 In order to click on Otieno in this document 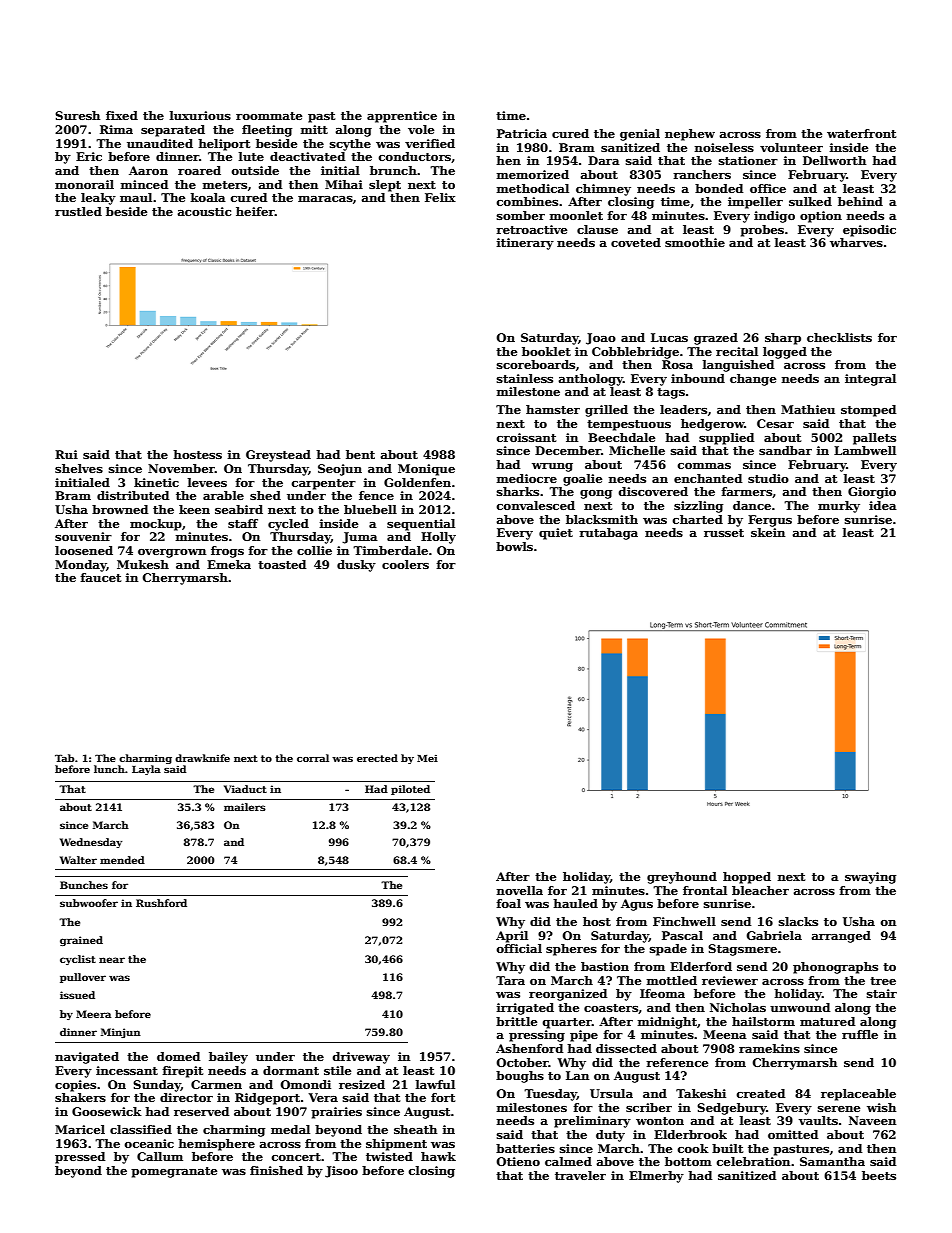, I will do `click(518, 1161)`.
